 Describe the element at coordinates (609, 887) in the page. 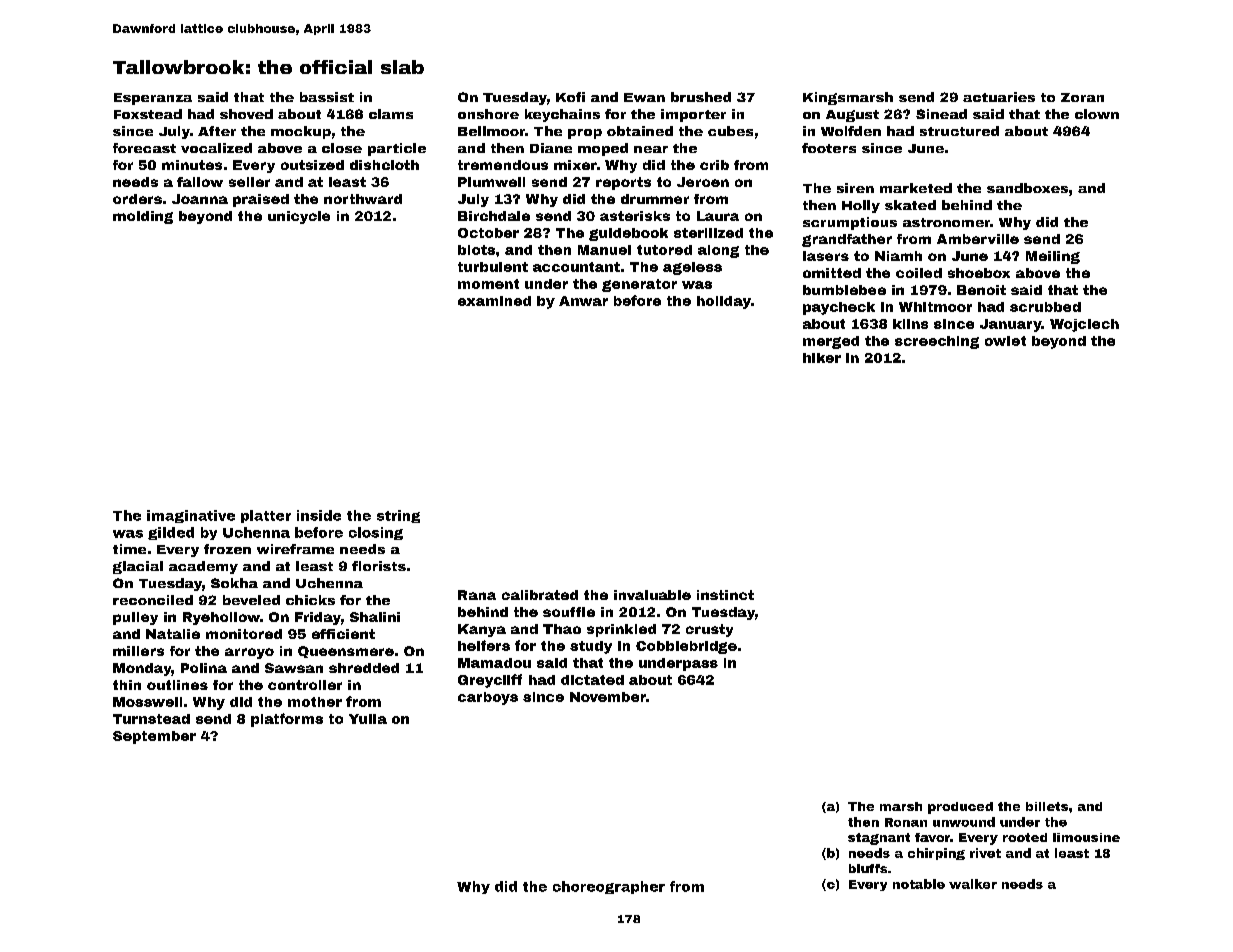

I see `choreographer` at that location.
